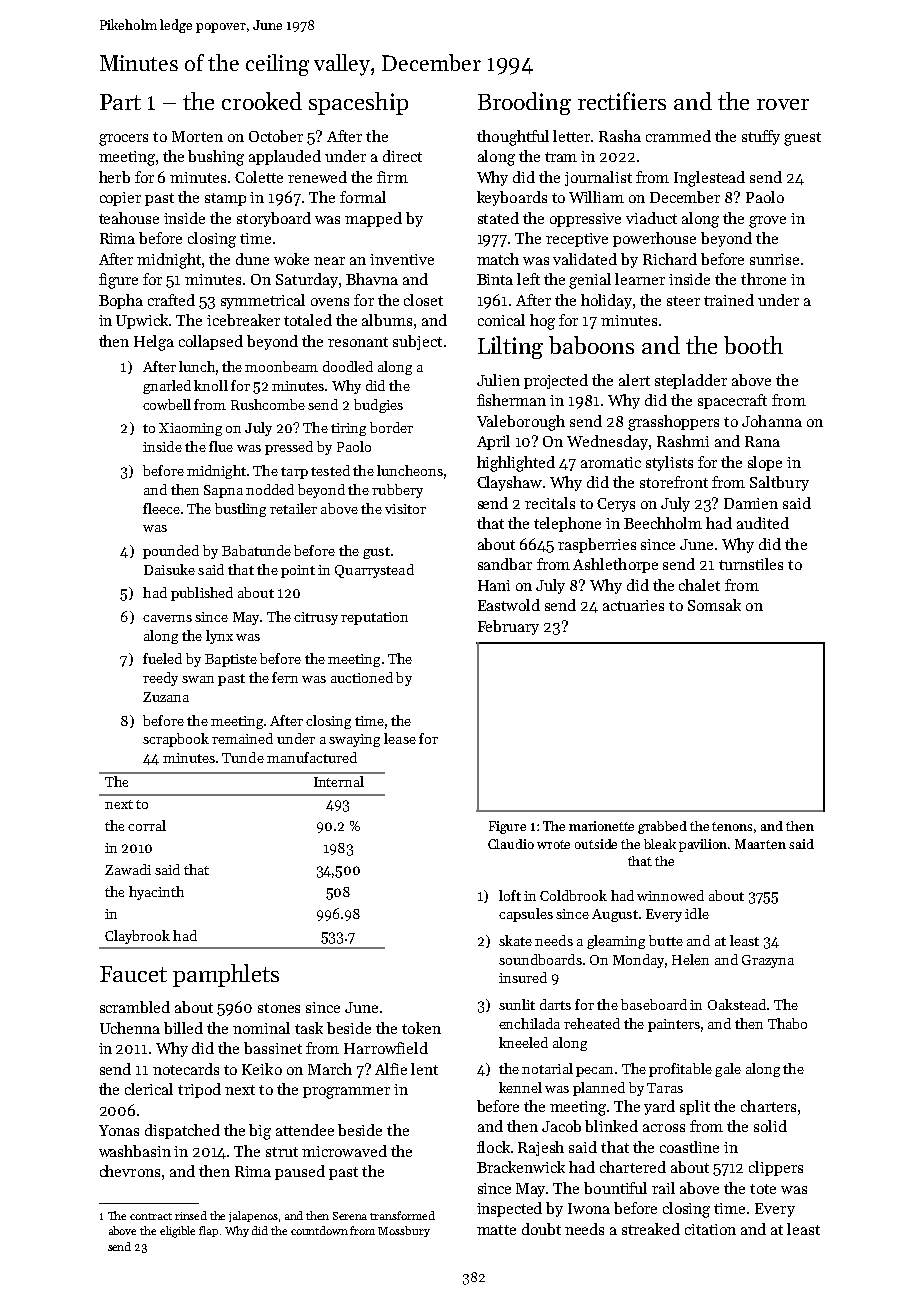 The height and width of the page is (1314, 924). What do you see at coordinates (424, 1069) in the page?
I see `lent` at bounding box center [424, 1069].
